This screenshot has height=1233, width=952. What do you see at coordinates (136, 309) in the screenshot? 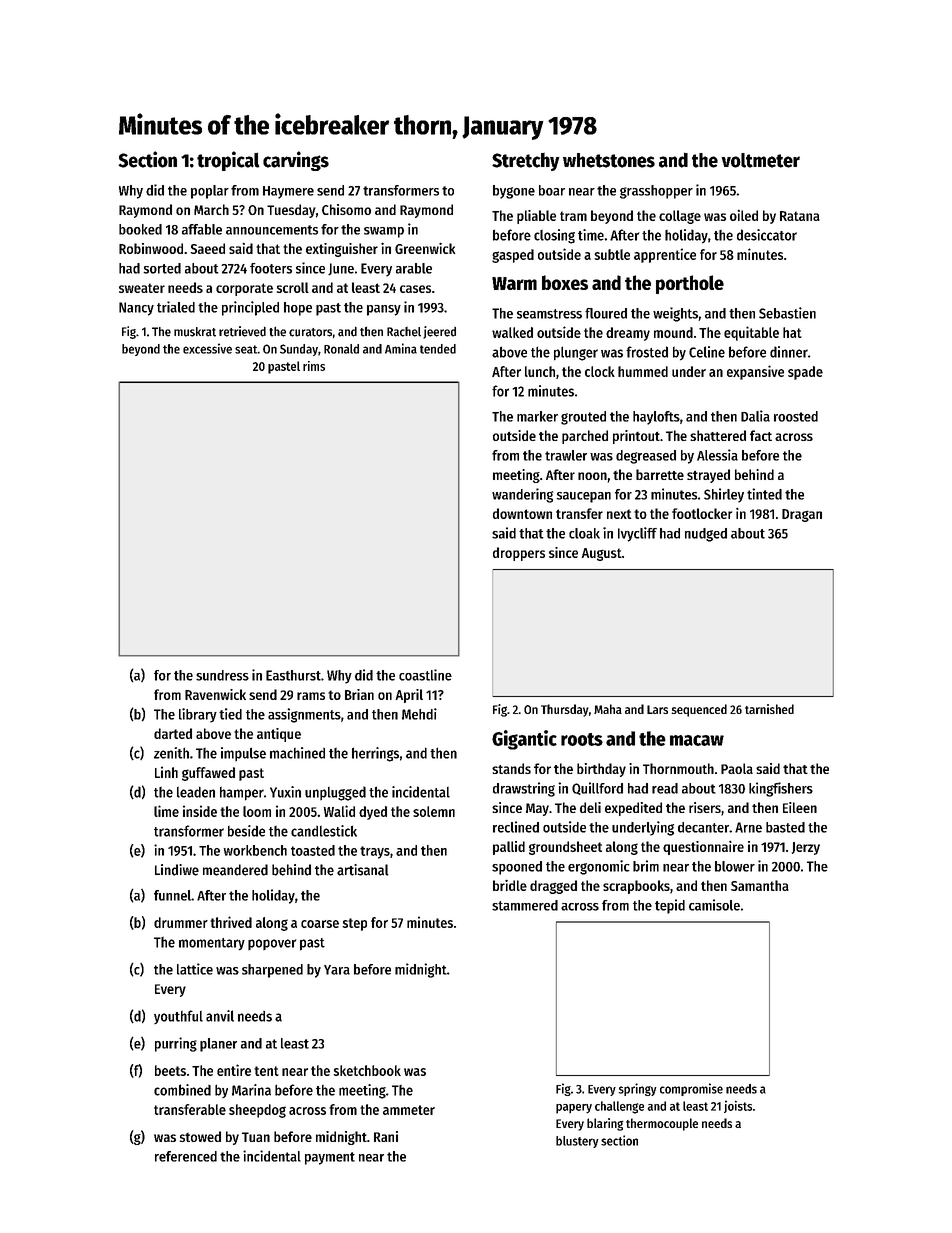
I see `Nancy` at bounding box center [136, 309].
